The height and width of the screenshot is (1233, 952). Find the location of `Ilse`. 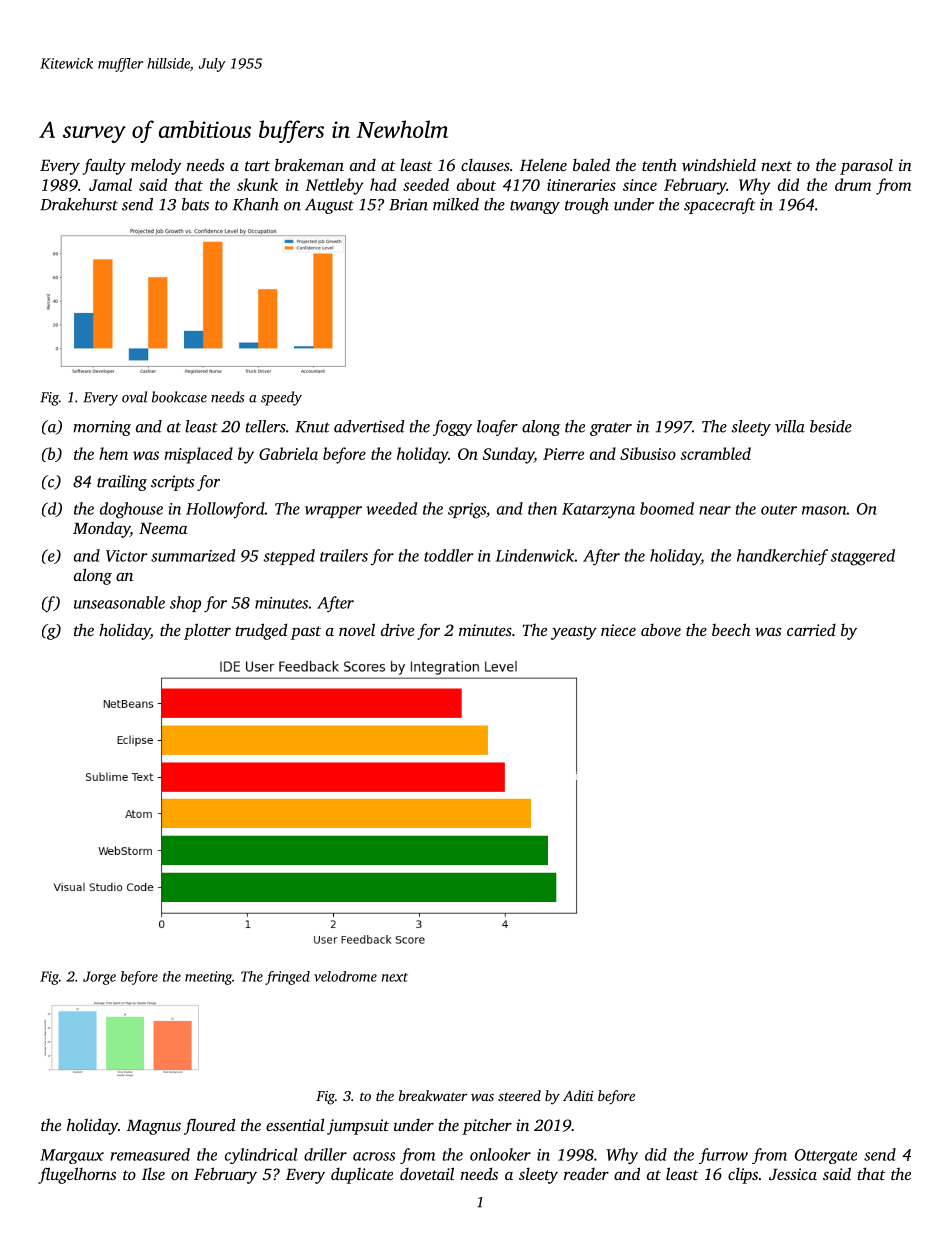

Ilse is located at coordinates (153, 1174).
